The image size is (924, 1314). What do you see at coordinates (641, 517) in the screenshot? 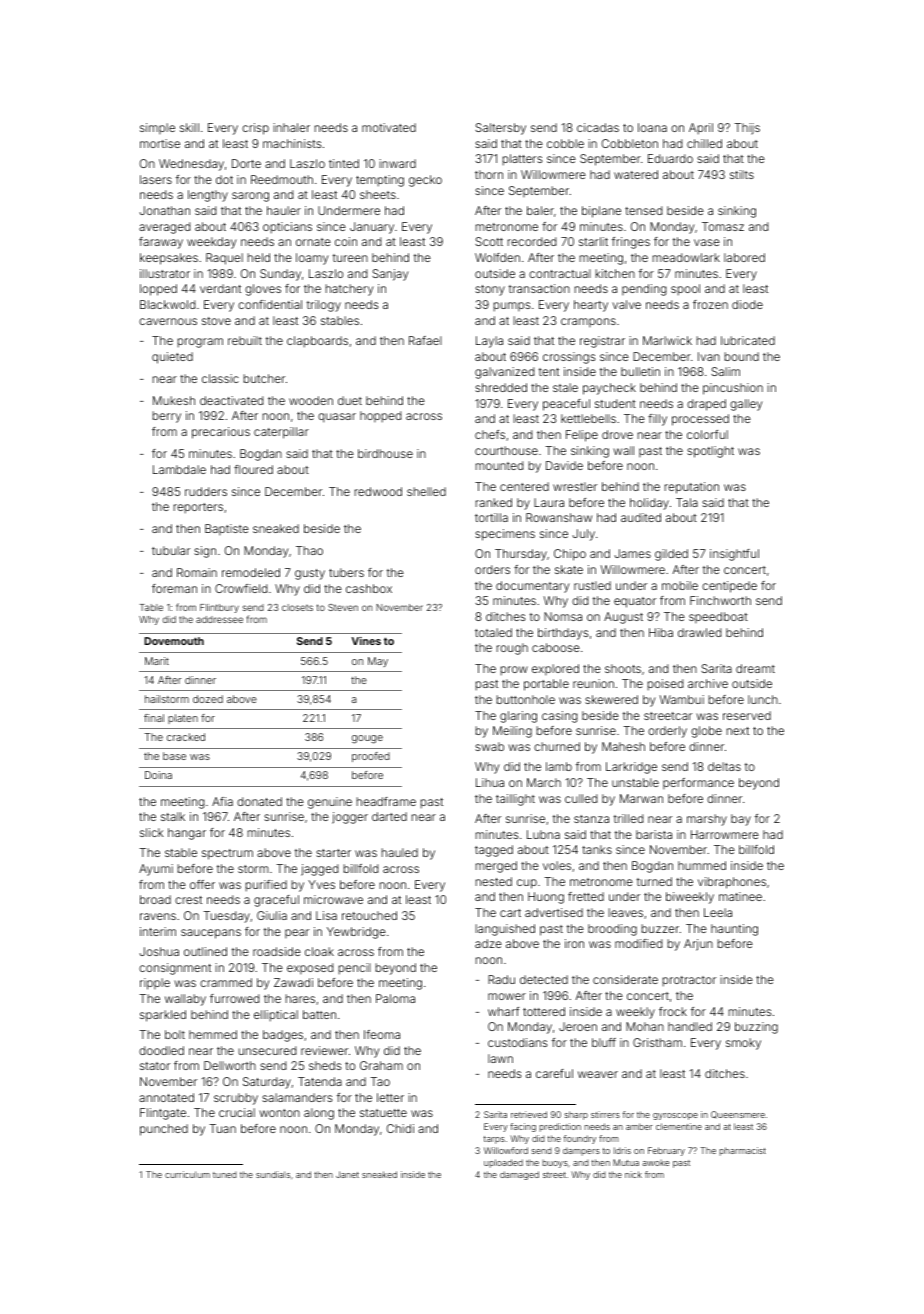
I see `audited` at bounding box center [641, 517].
